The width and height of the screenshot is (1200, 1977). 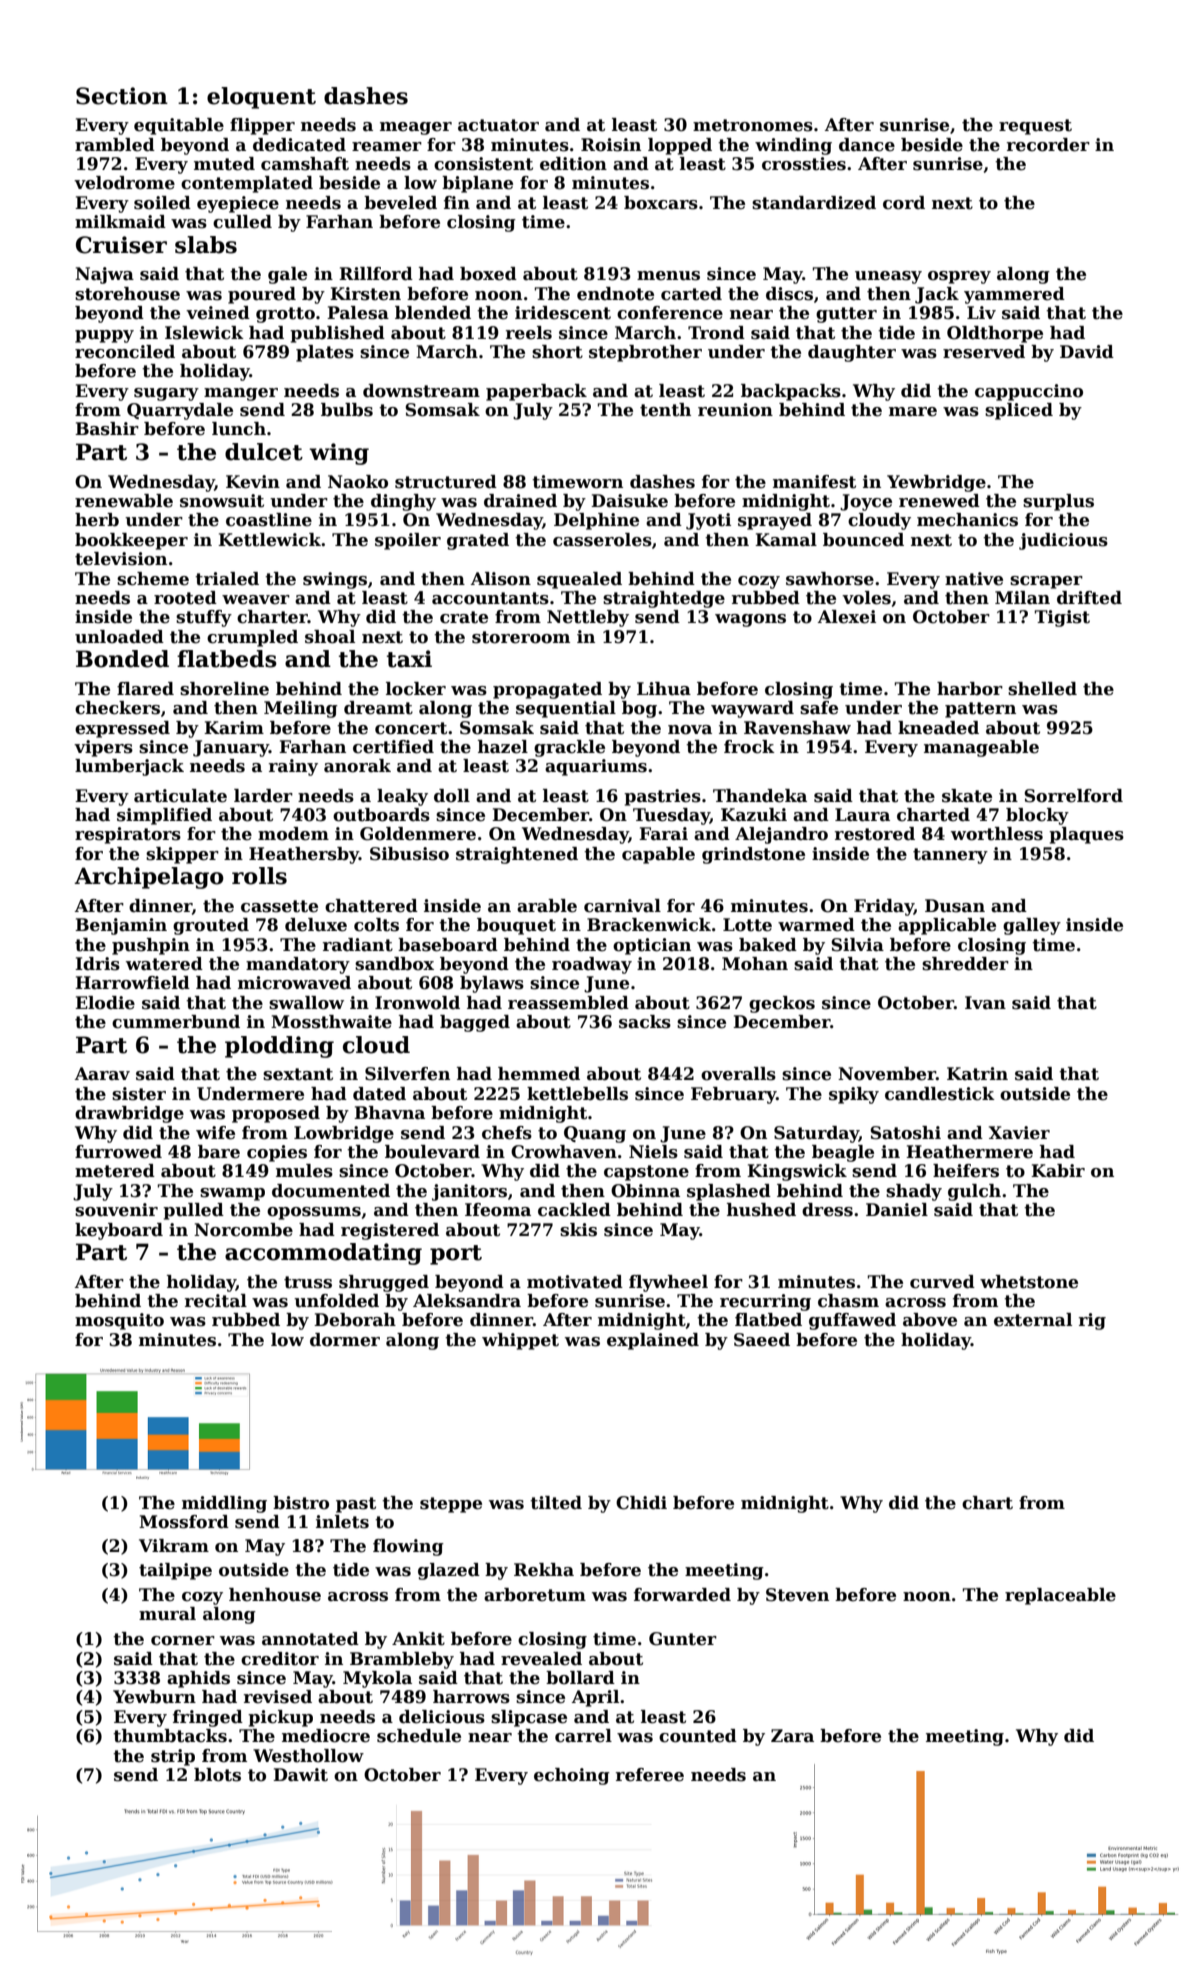 What do you see at coordinates (653, 1341) in the screenshot?
I see `explained` at bounding box center [653, 1341].
